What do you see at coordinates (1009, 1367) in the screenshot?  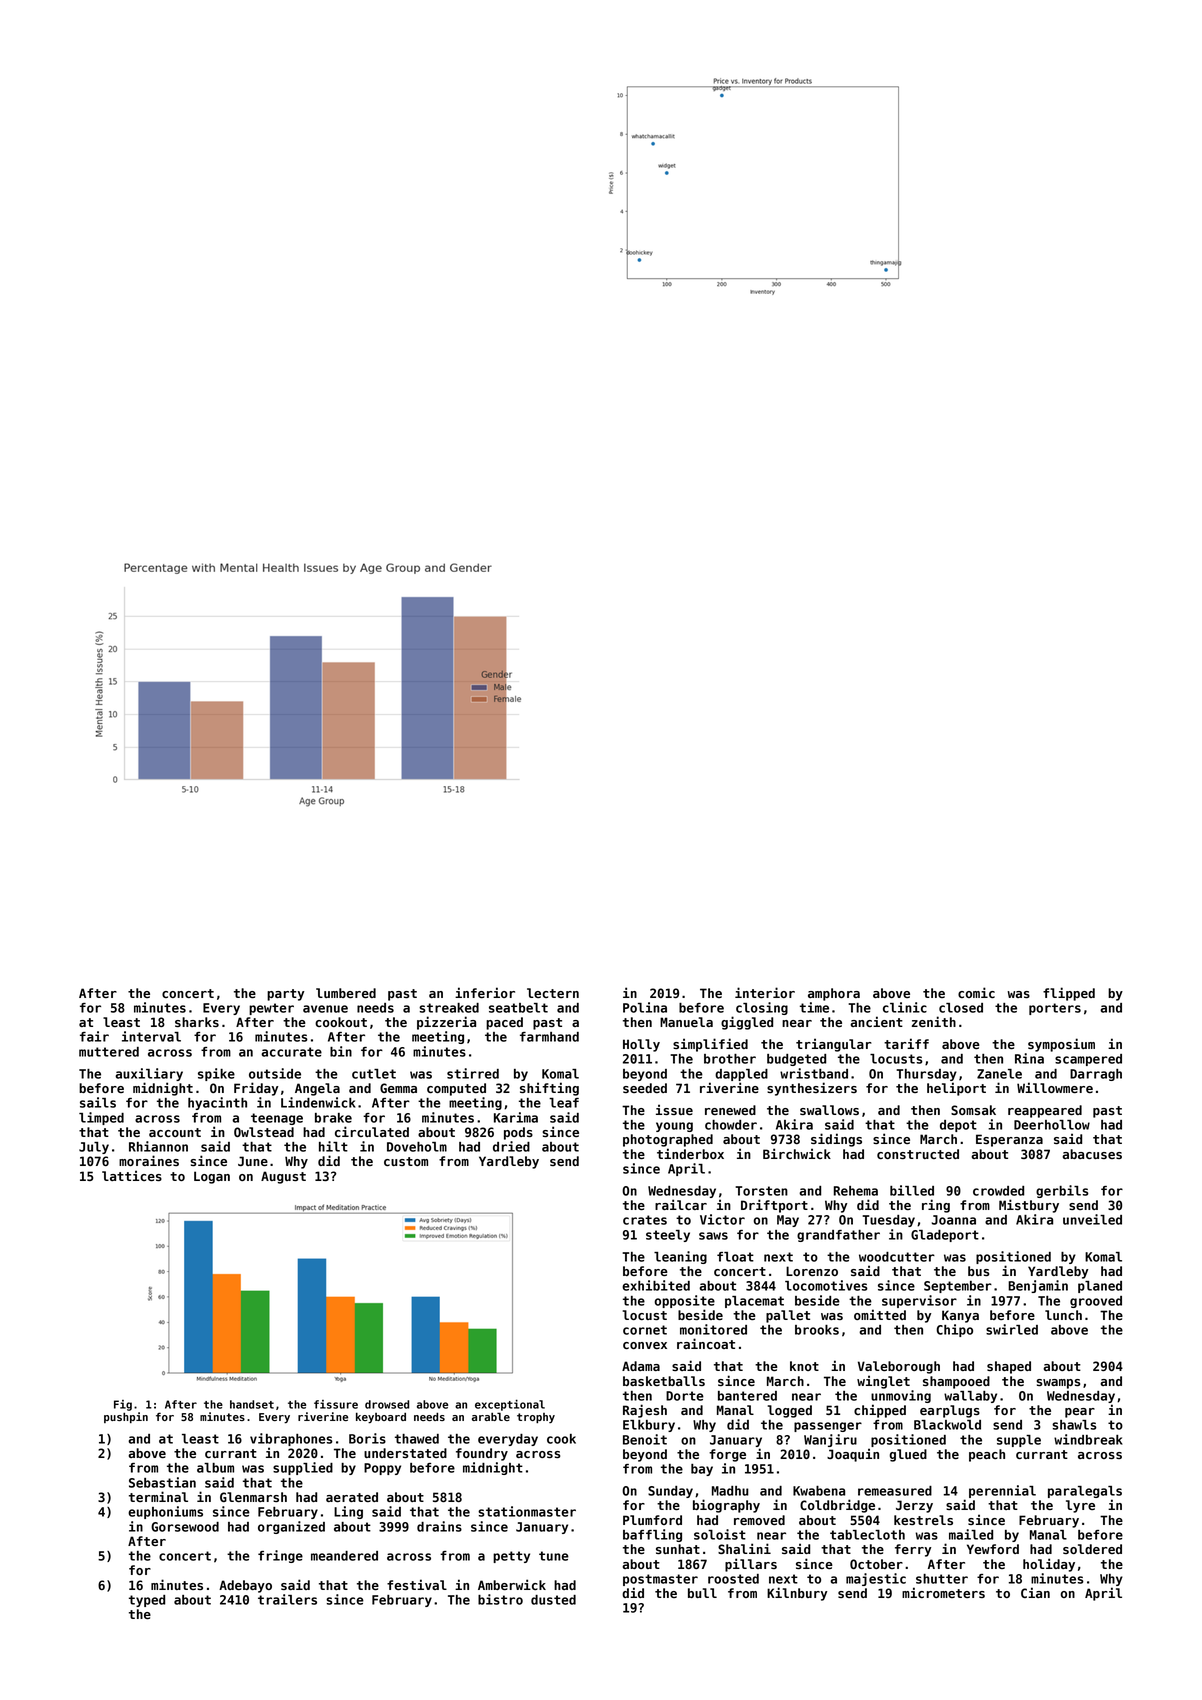 I see `shaped` at bounding box center [1009, 1367].
